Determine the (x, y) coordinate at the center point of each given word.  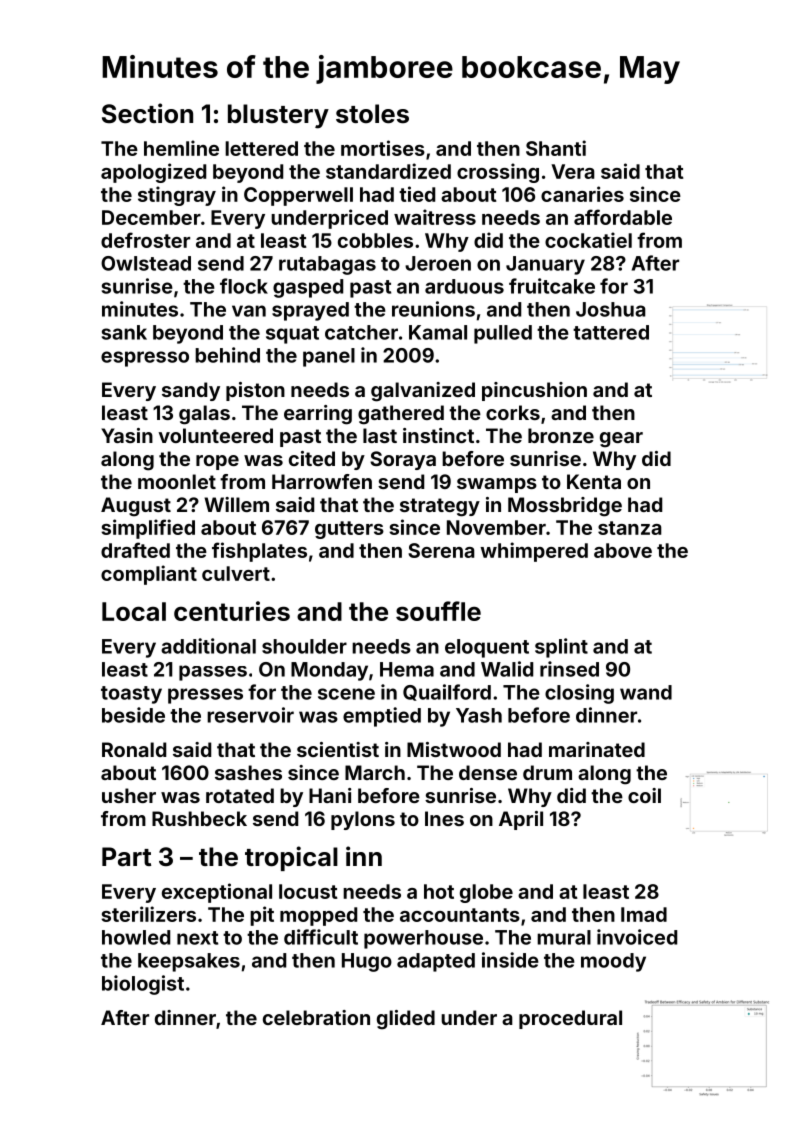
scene (346, 694)
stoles (372, 114)
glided (406, 1020)
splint (561, 648)
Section (147, 113)
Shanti (556, 148)
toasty (131, 695)
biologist (143, 985)
